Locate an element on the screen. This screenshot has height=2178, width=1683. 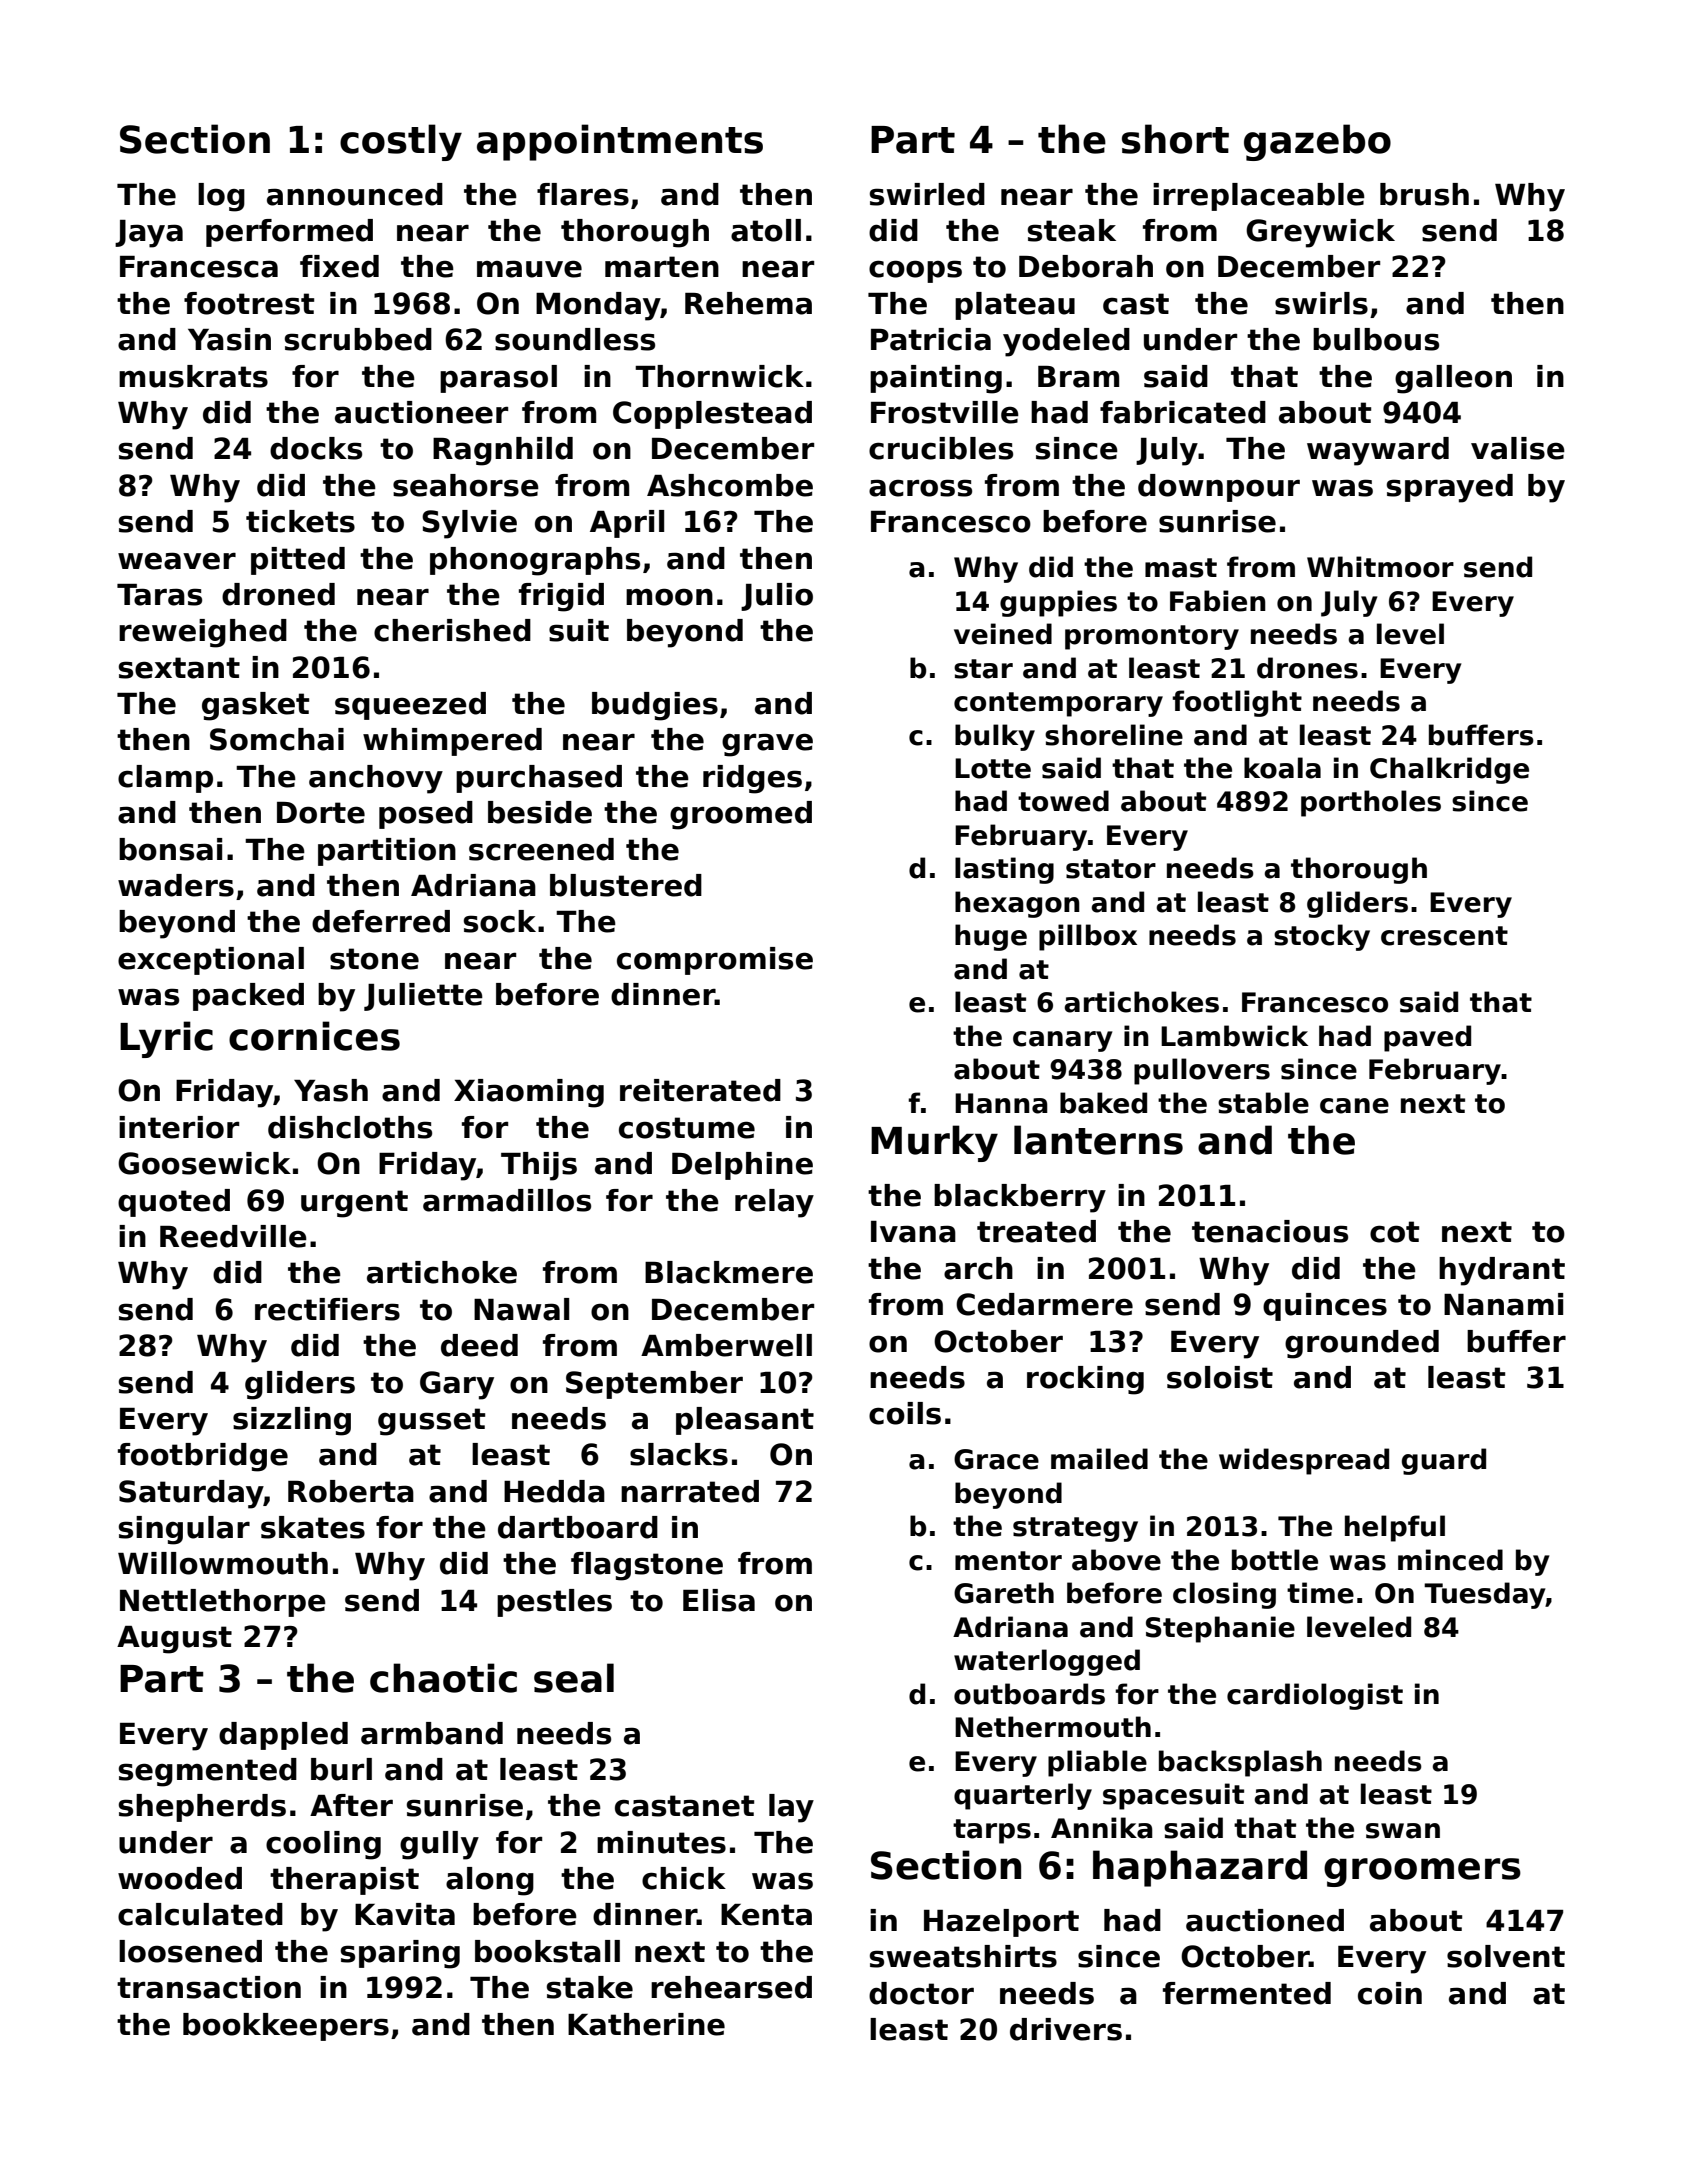
Nanami is located at coordinates (1503, 1304).
